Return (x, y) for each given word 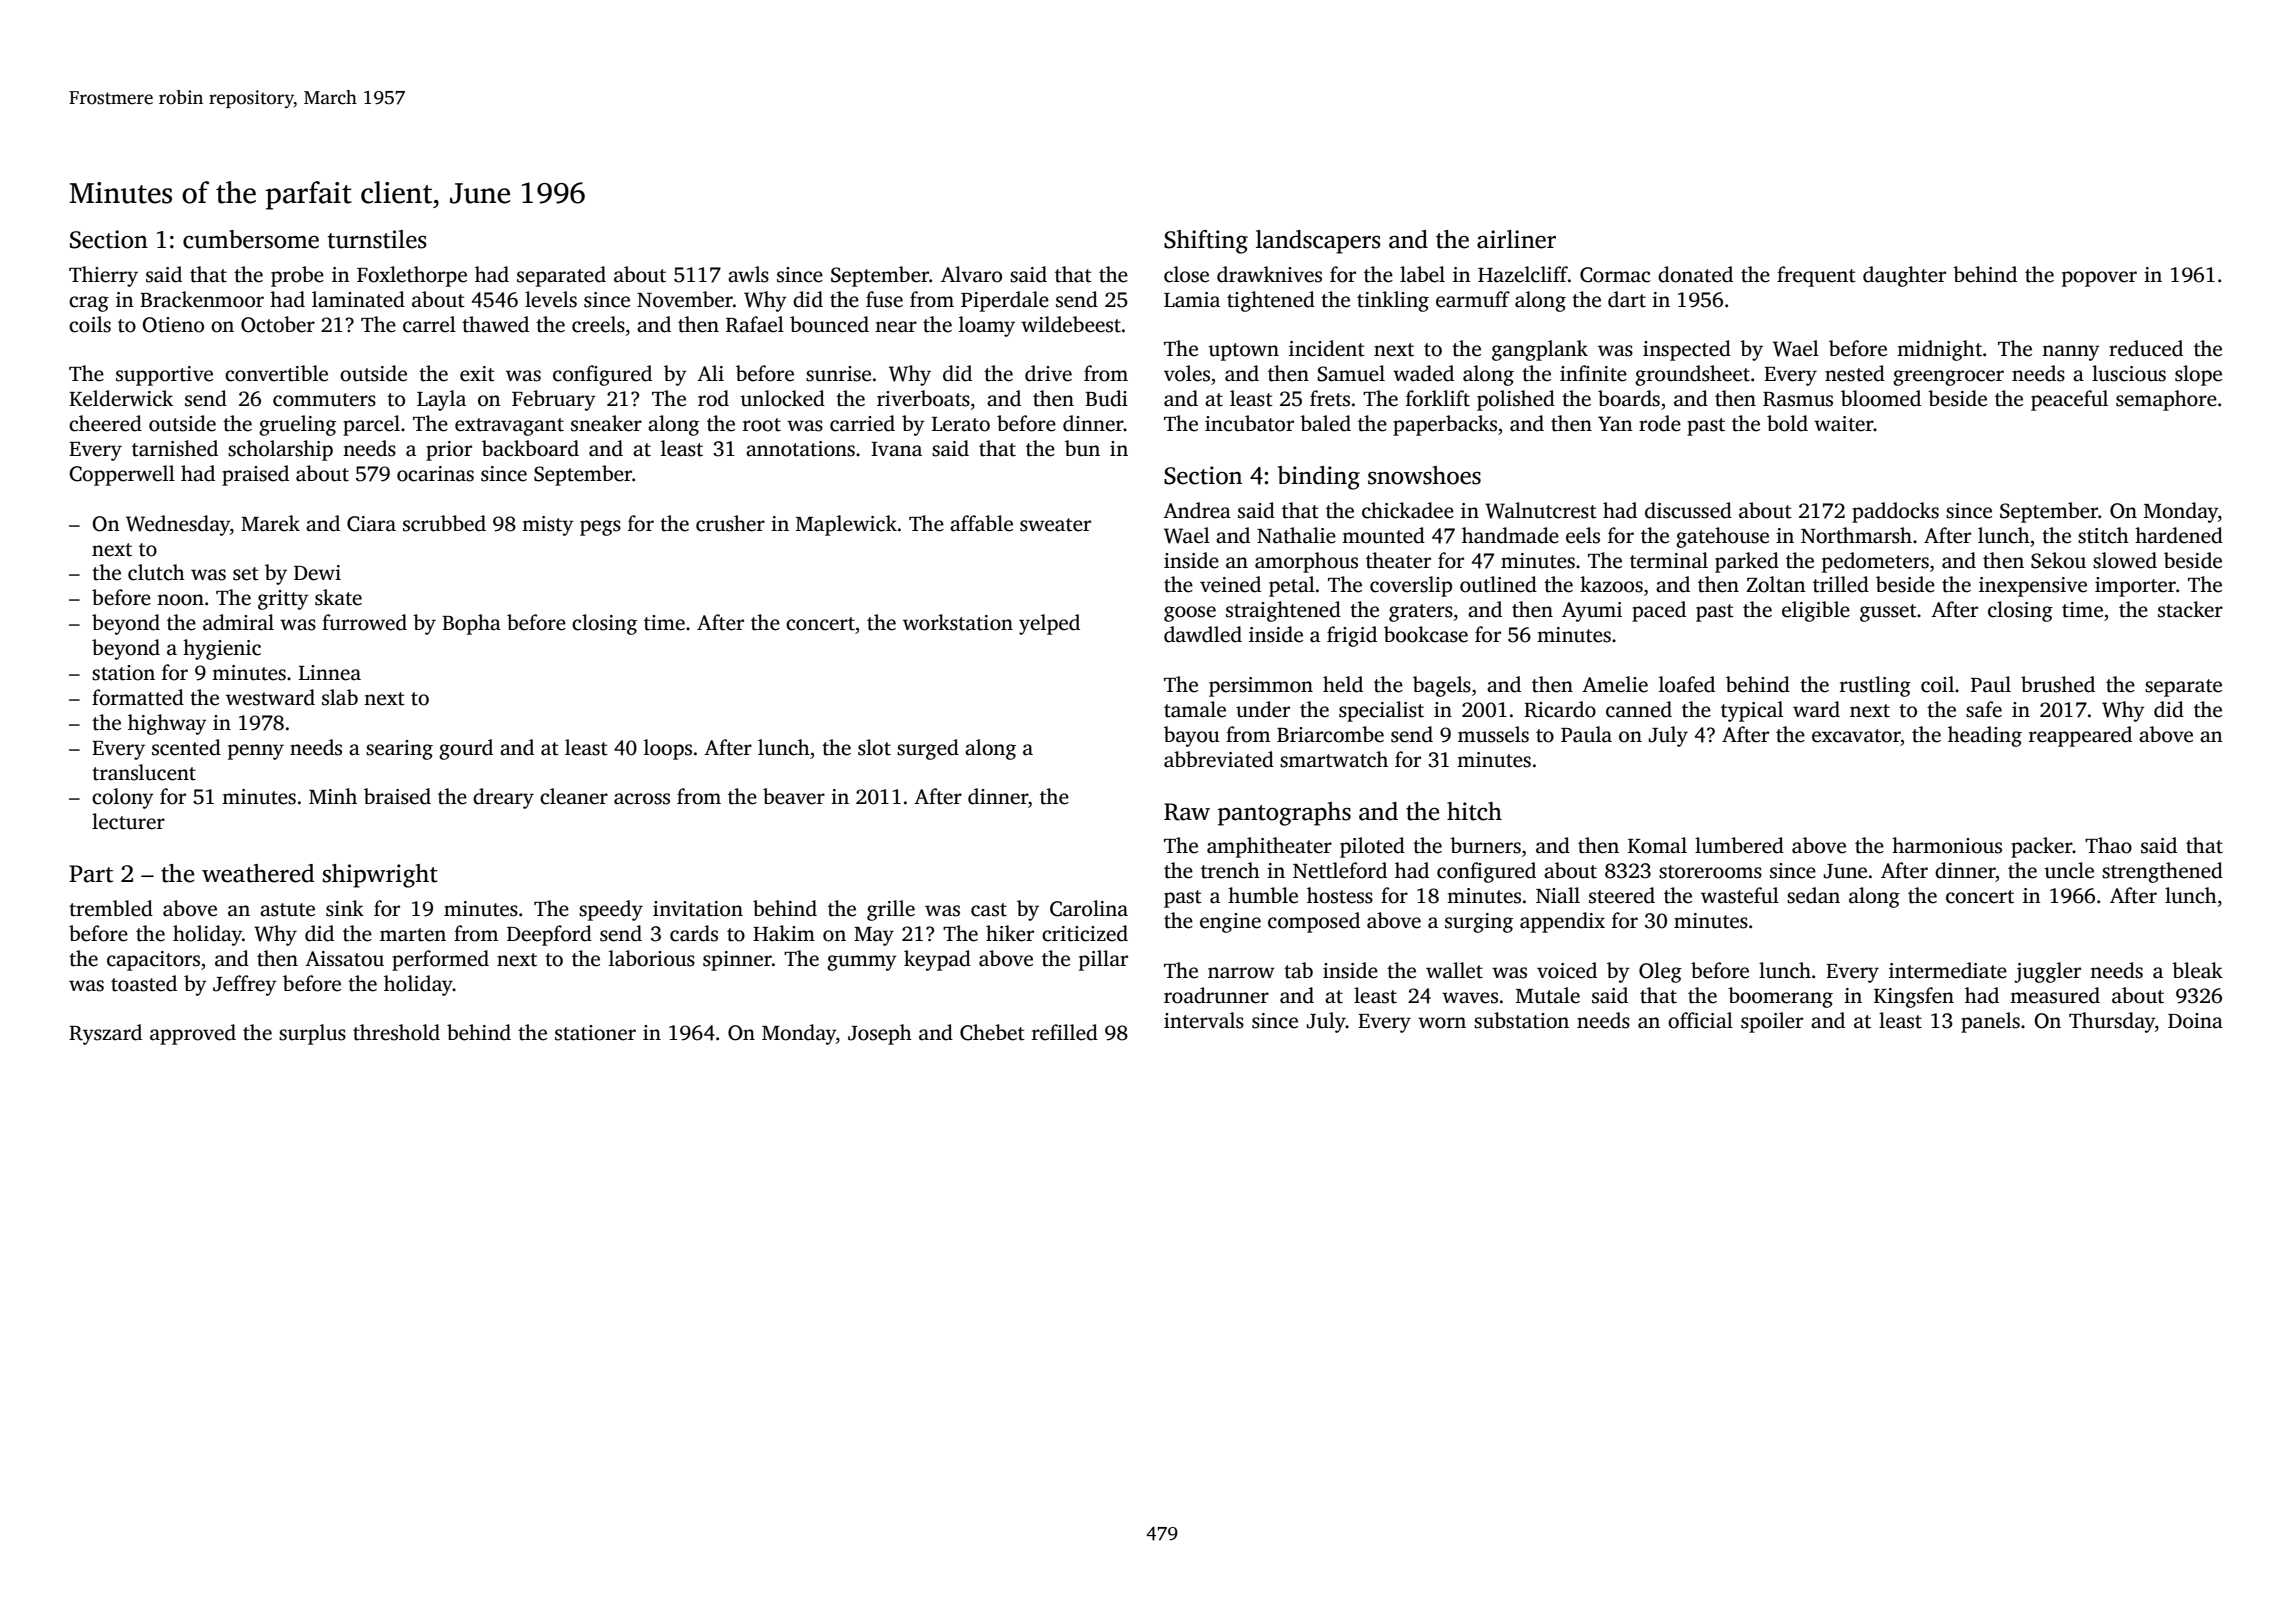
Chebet (992, 1032)
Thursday (2112, 1022)
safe (1984, 709)
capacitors (153, 961)
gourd (466, 749)
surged (928, 749)
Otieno (173, 325)
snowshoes (1424, 475)
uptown (1244, 352)
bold (1787, 423)
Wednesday (178, 525)
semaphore (2166, 400)
